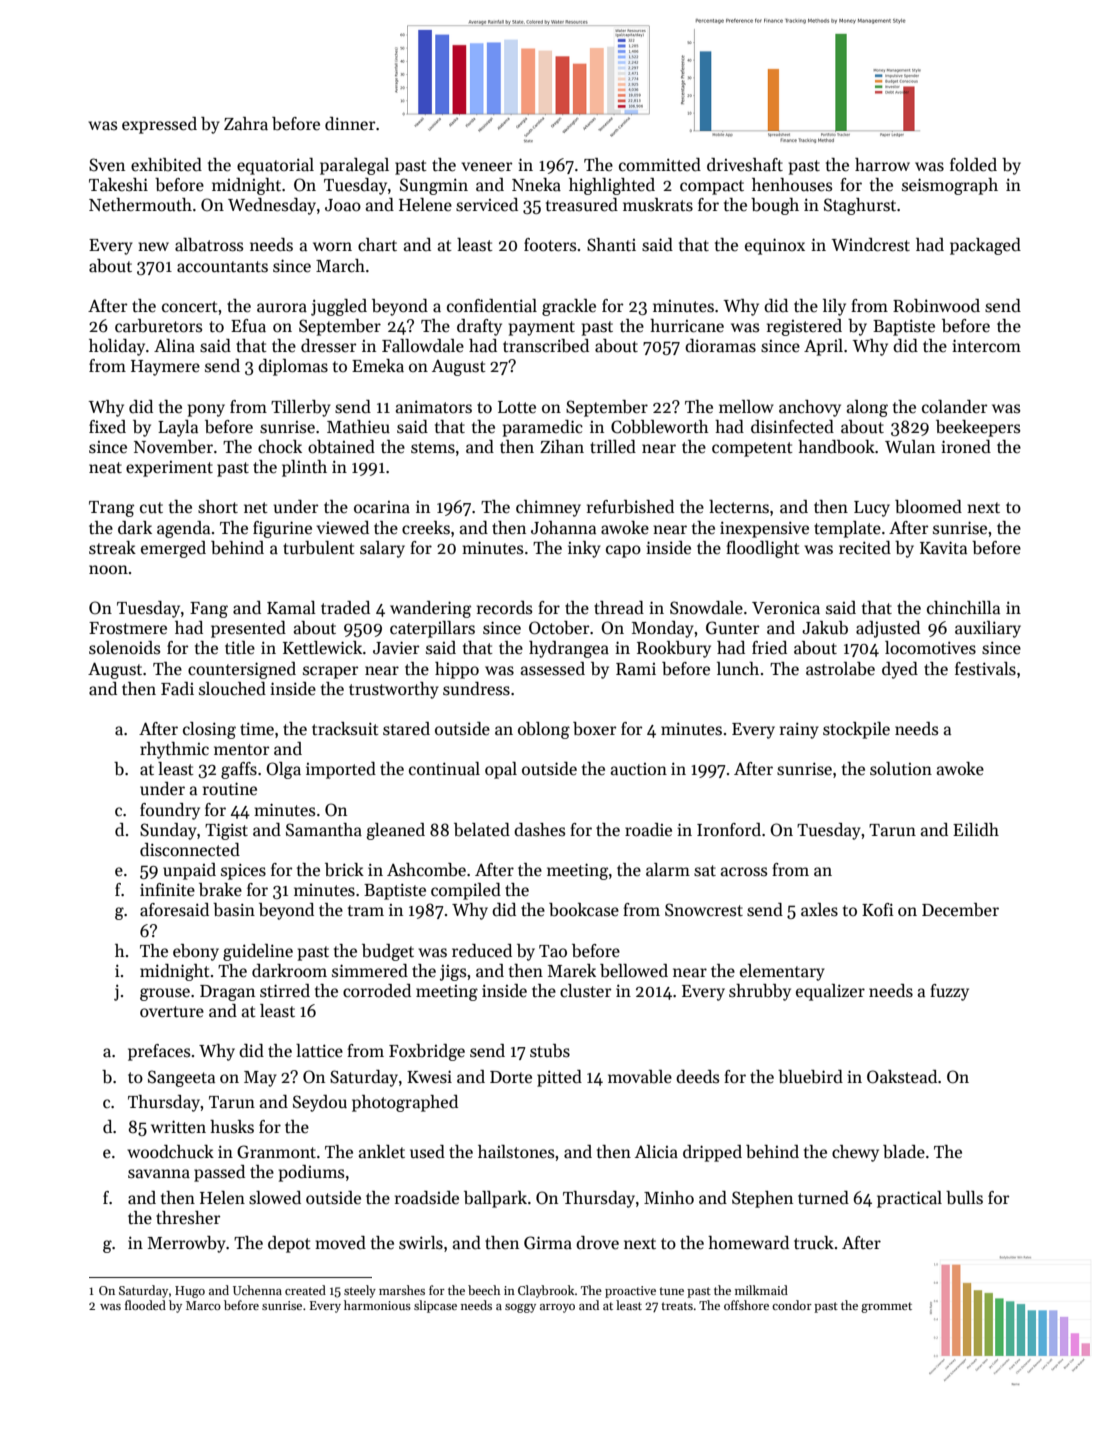  Describe the element at coordinates (340, 1243) in the document. I see `moved` at that location.
